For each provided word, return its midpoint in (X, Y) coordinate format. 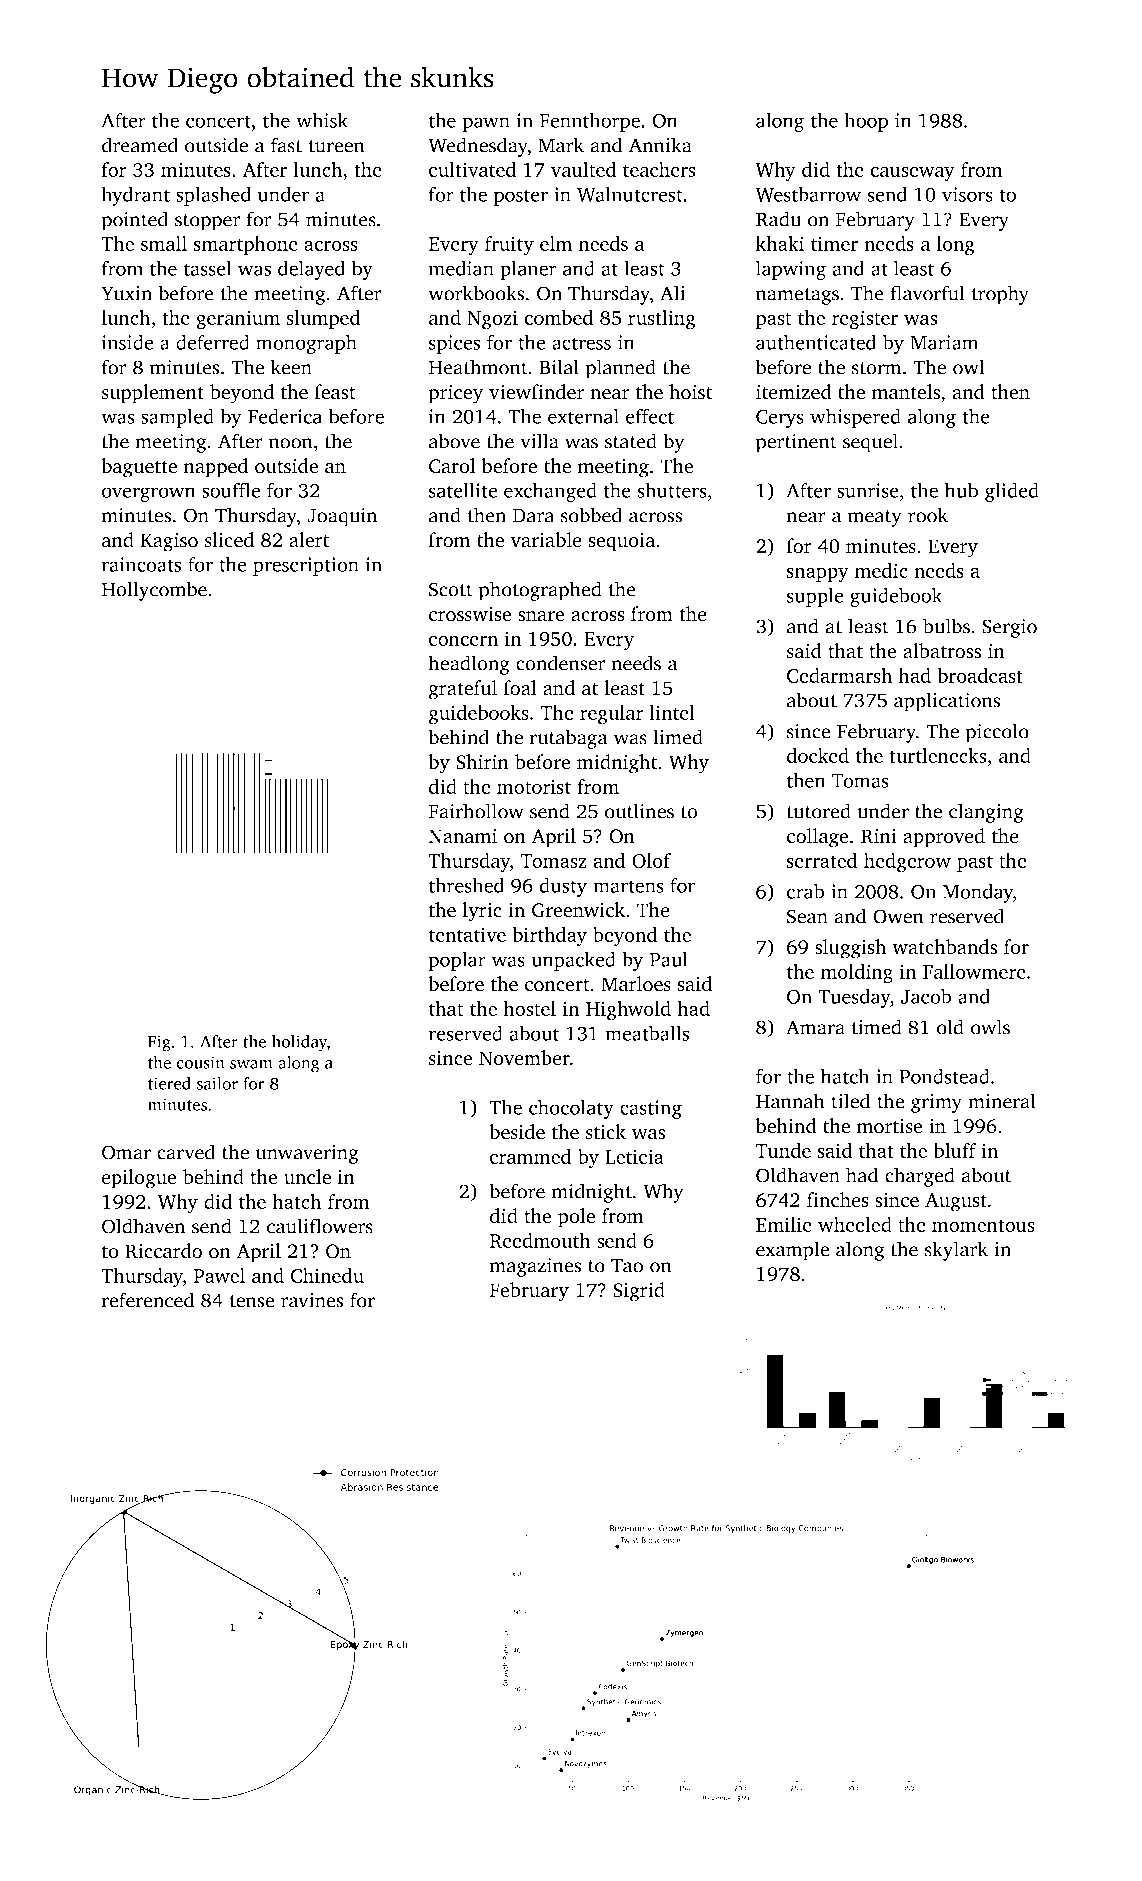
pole (576, 1218)
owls (990, 1027)
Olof (651, 860)
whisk (322, 120)
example (793, 1251)
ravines (312, 1300)
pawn (486, 124)
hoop (866, 122)
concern (463, 640)
